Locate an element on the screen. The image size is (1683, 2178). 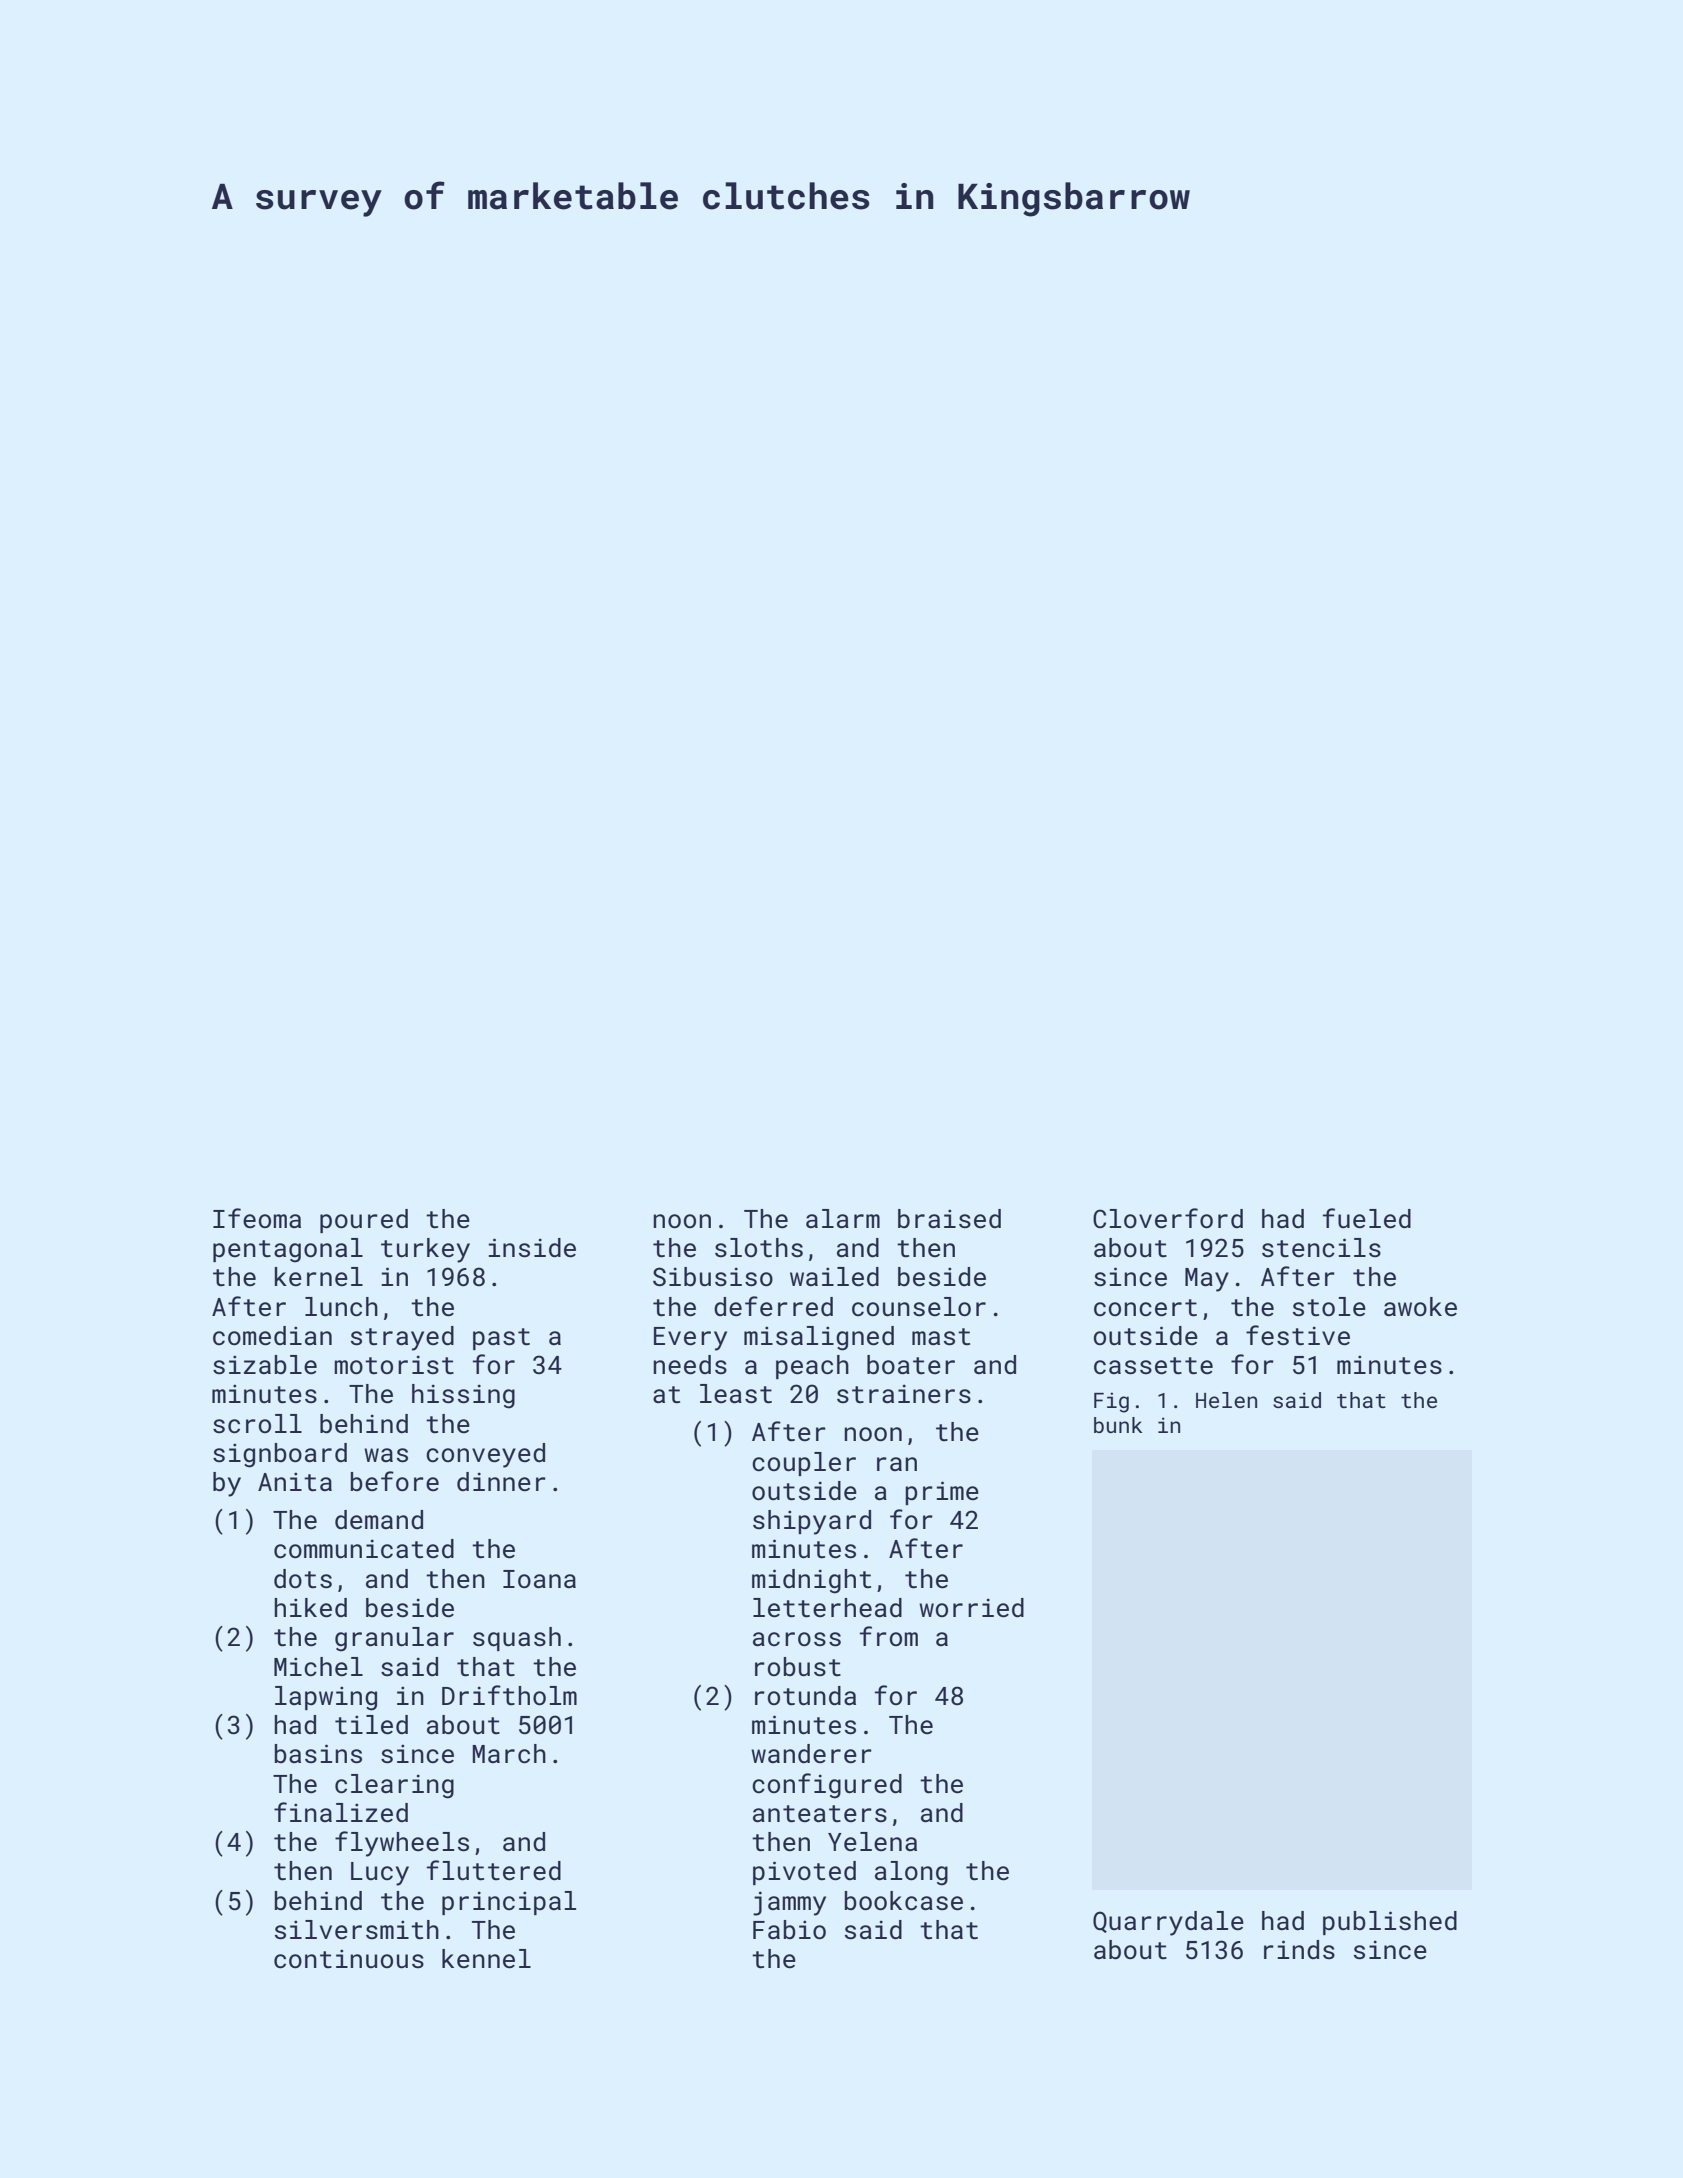
silversmith is located at coordinates (357, 1930).
